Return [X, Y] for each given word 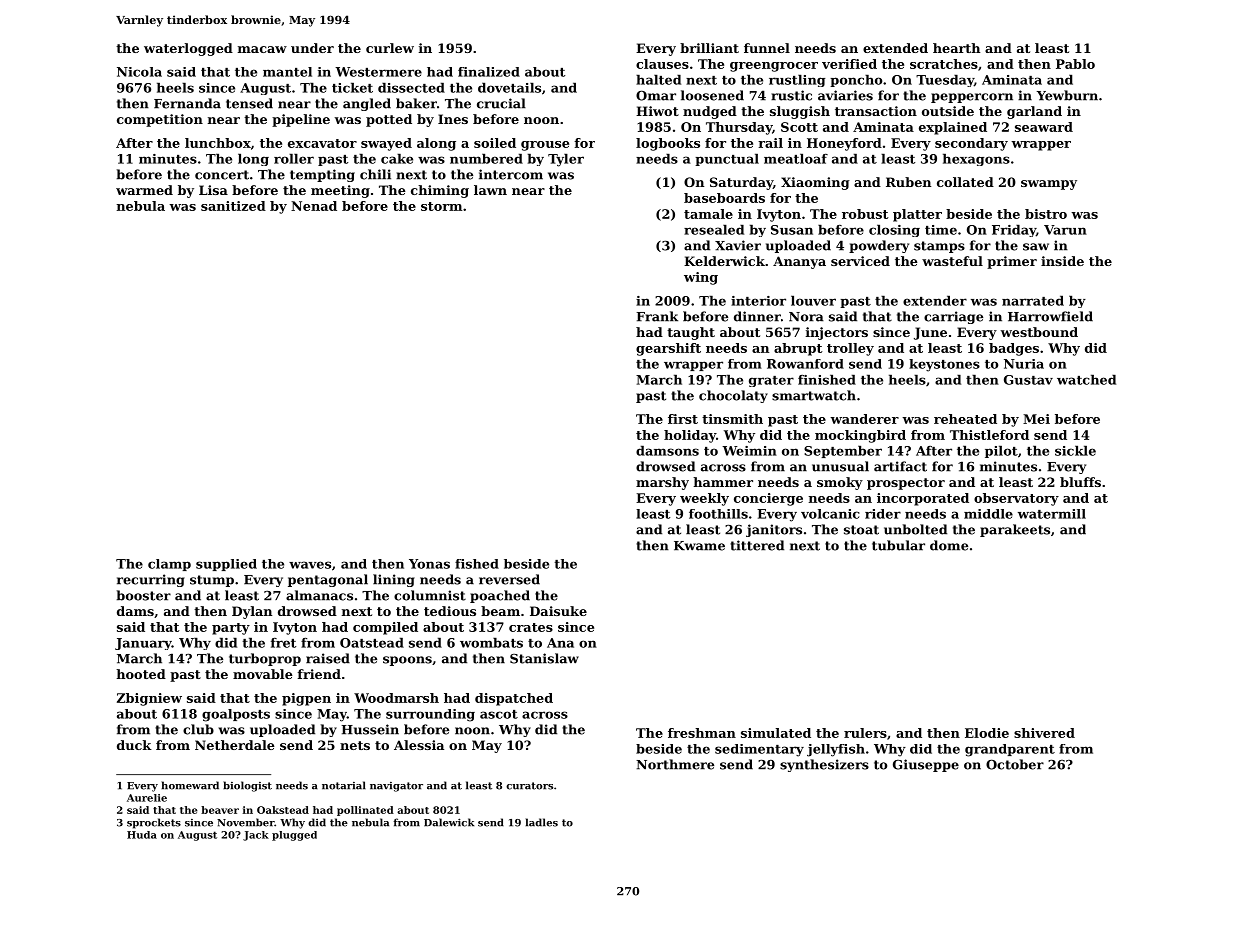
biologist [247, 786]
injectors [837, 333]
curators [529, 786]
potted [389, 120]
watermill [1052, 514]
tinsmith [732, 419]
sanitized [233, 206]
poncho [856, 80]
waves [310, 565]
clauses [662, 64]
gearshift [668, 349]
